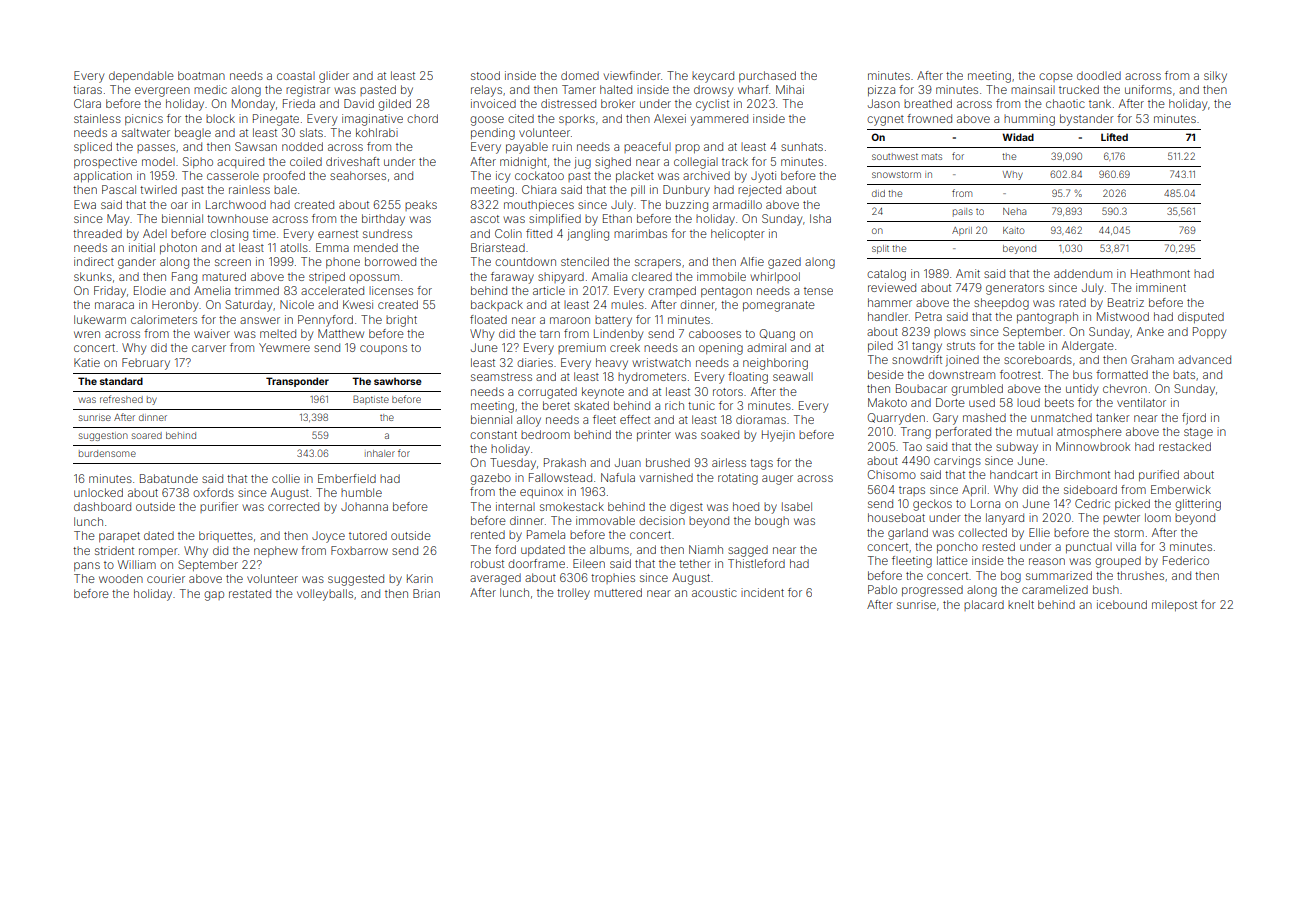 This page has height=924, width=1308. Describe the element at coordinates (341, 333) in the page. I see `Matthew` at that location.
